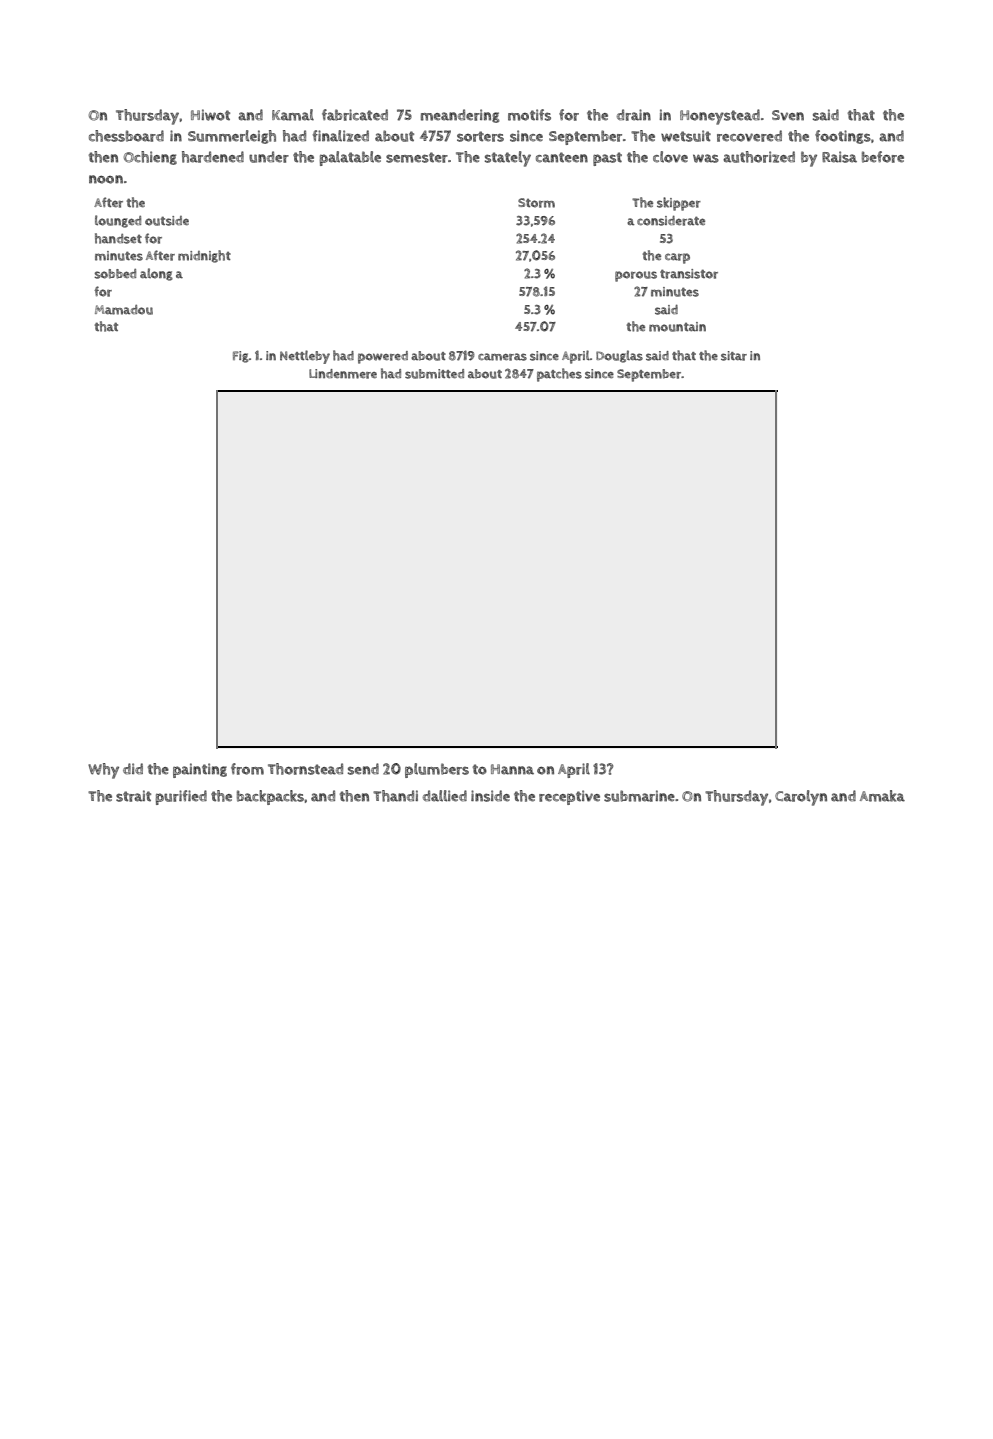 Image resolution: width=993 pixels, height=1439 pixels. Describe the element at coordinates (734, 356) in the screenshot. I see `sitar` at that location.
